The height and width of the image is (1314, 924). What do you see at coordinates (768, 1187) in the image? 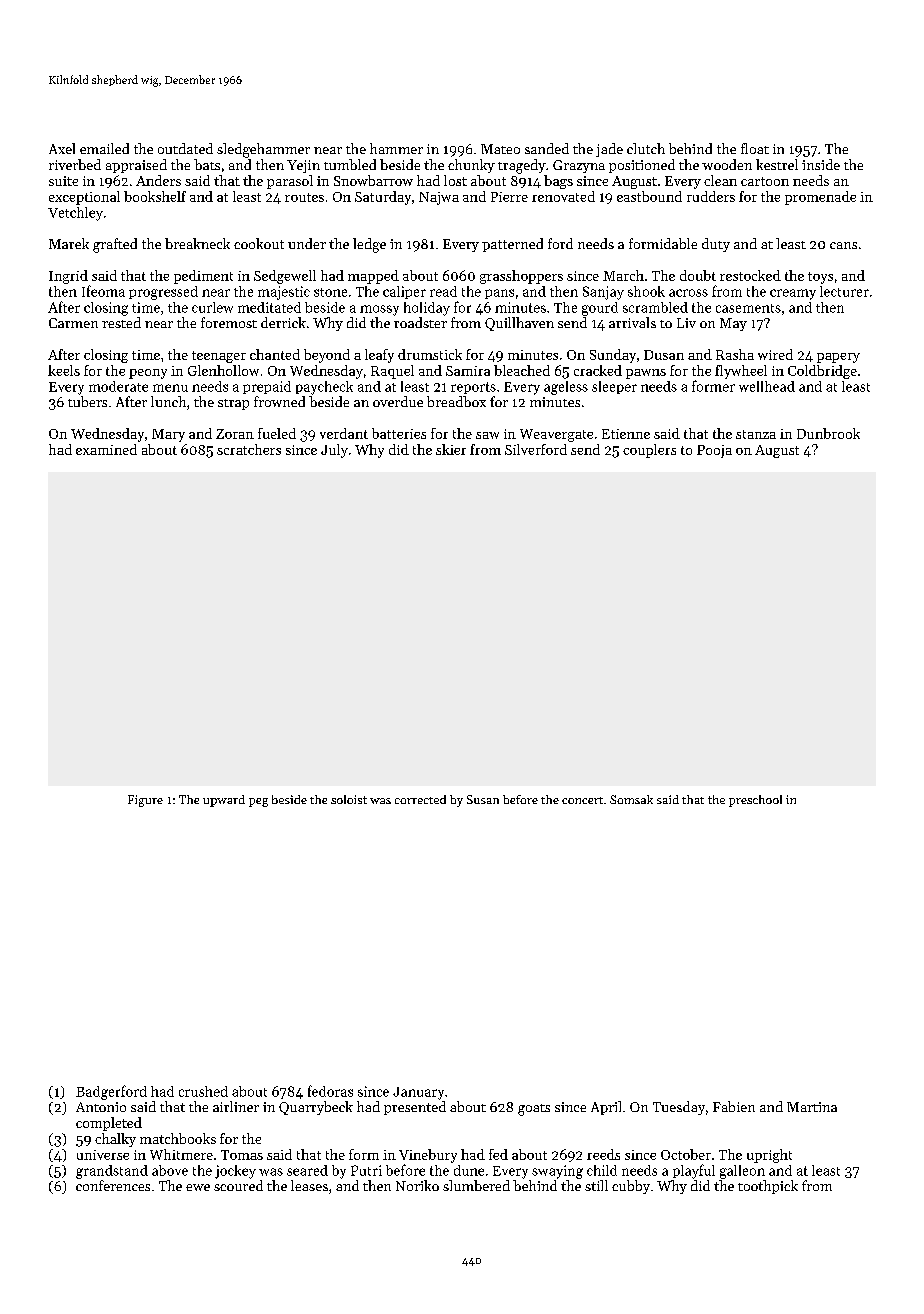
I see `toothpick` at bounding box center [768, 1187].
